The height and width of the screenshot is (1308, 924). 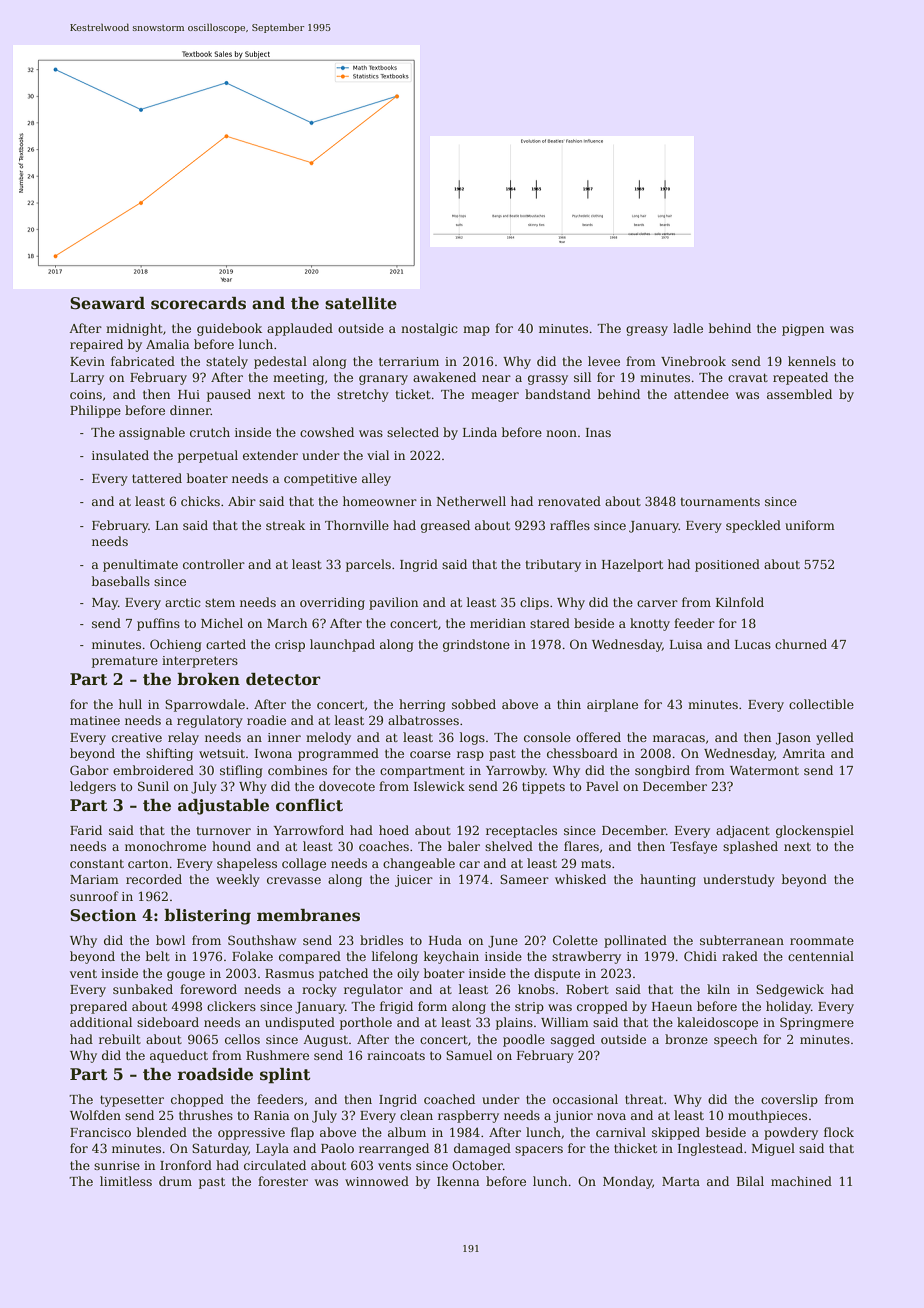 What do you see at coordinates (570, 525) in the screenshot?
I see `raffles` at bounding box center [570, 525].
